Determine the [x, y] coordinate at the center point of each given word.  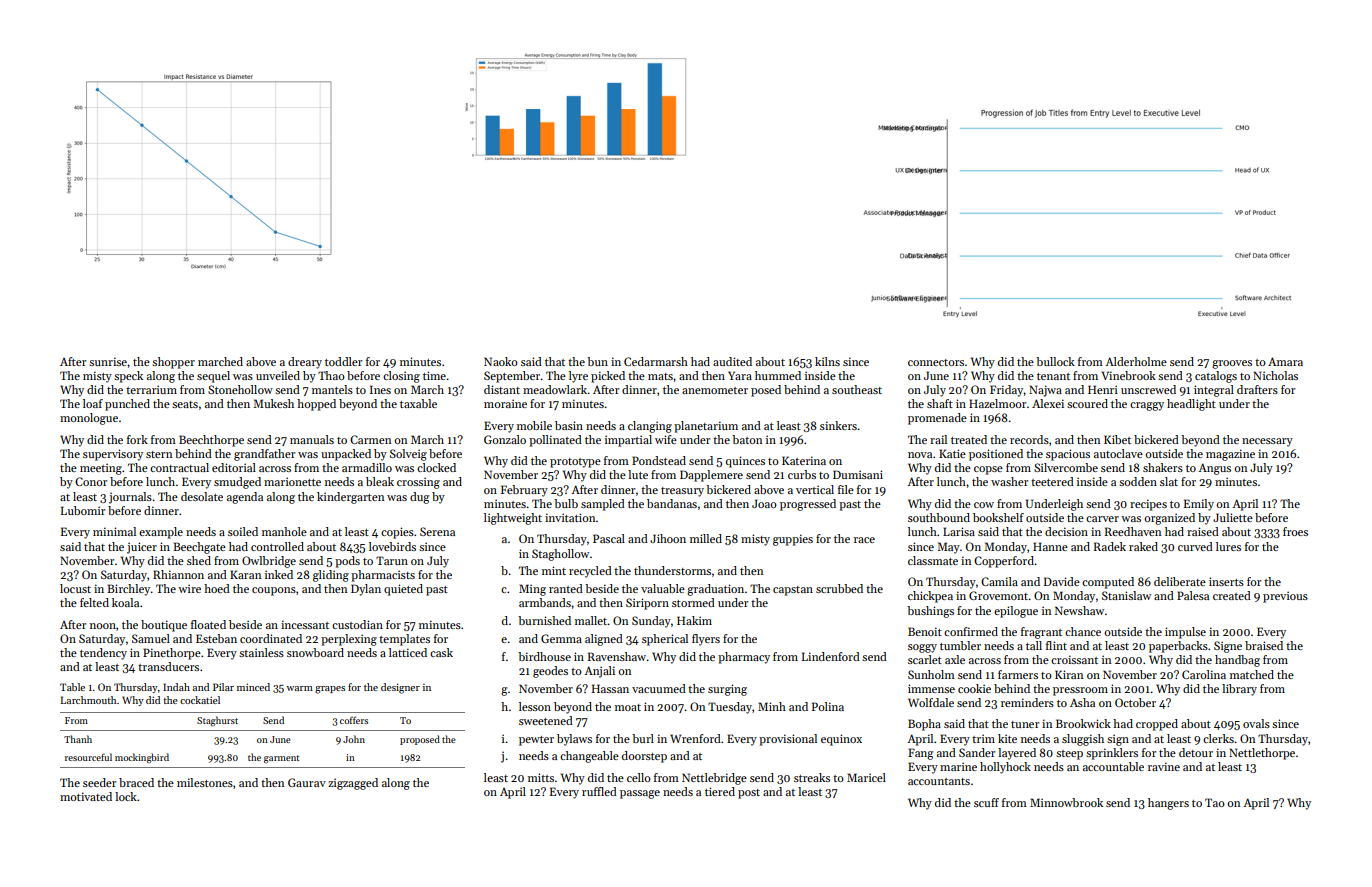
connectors [936, 362]
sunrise [108, 361]
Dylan [366, 590]
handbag [1237, 661]
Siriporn [647, 604]
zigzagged [353, 784]
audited [732, 361]
